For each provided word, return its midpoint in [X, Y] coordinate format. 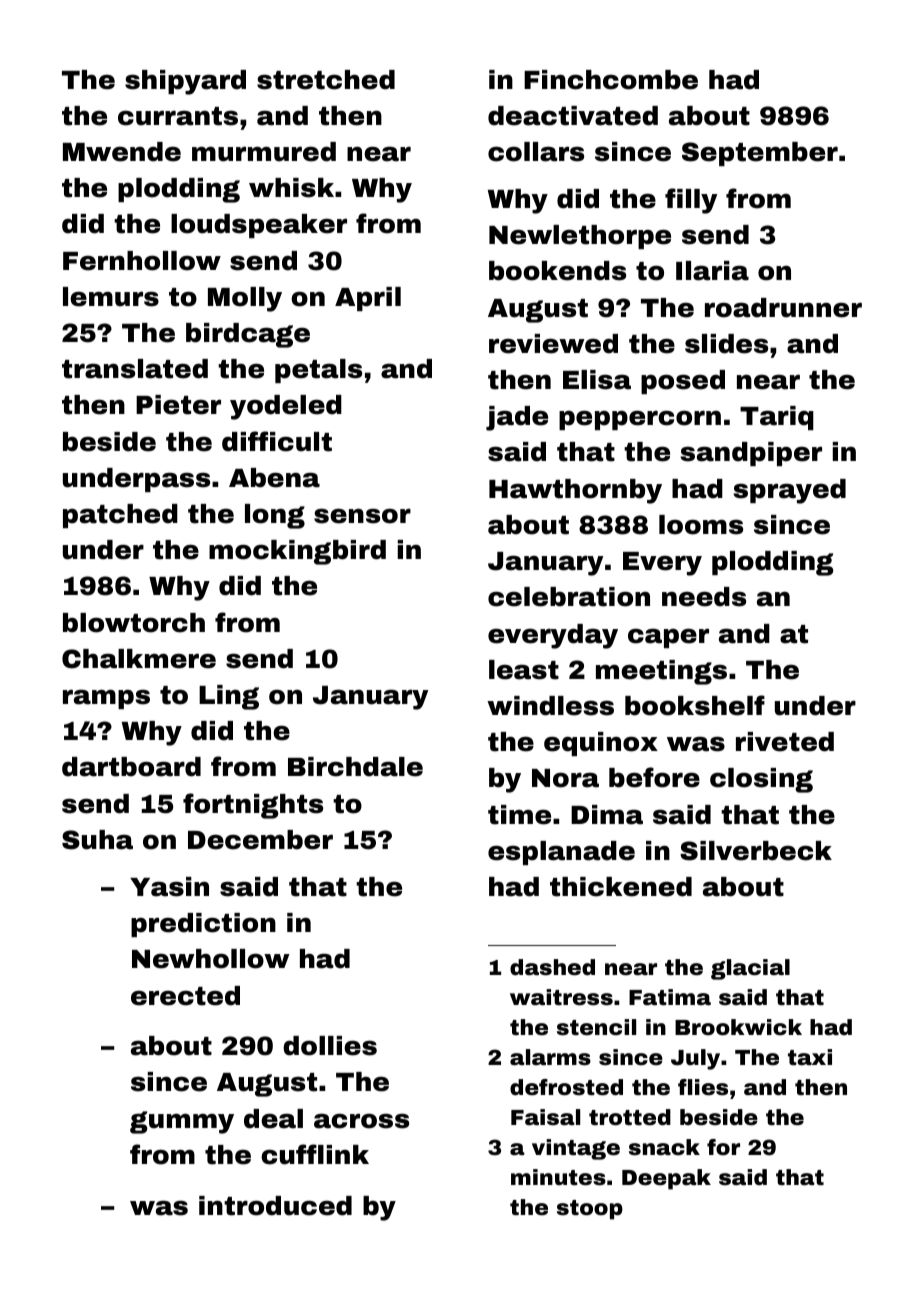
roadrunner [783, 308]
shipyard [185, 82]
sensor [362, 516]
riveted [785, 742]
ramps [106, 699]
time [519, 815]
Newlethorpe [580, 237]
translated [135, 369]
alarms [550, 1057]
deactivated [573, 116]
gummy [182, 1122]
